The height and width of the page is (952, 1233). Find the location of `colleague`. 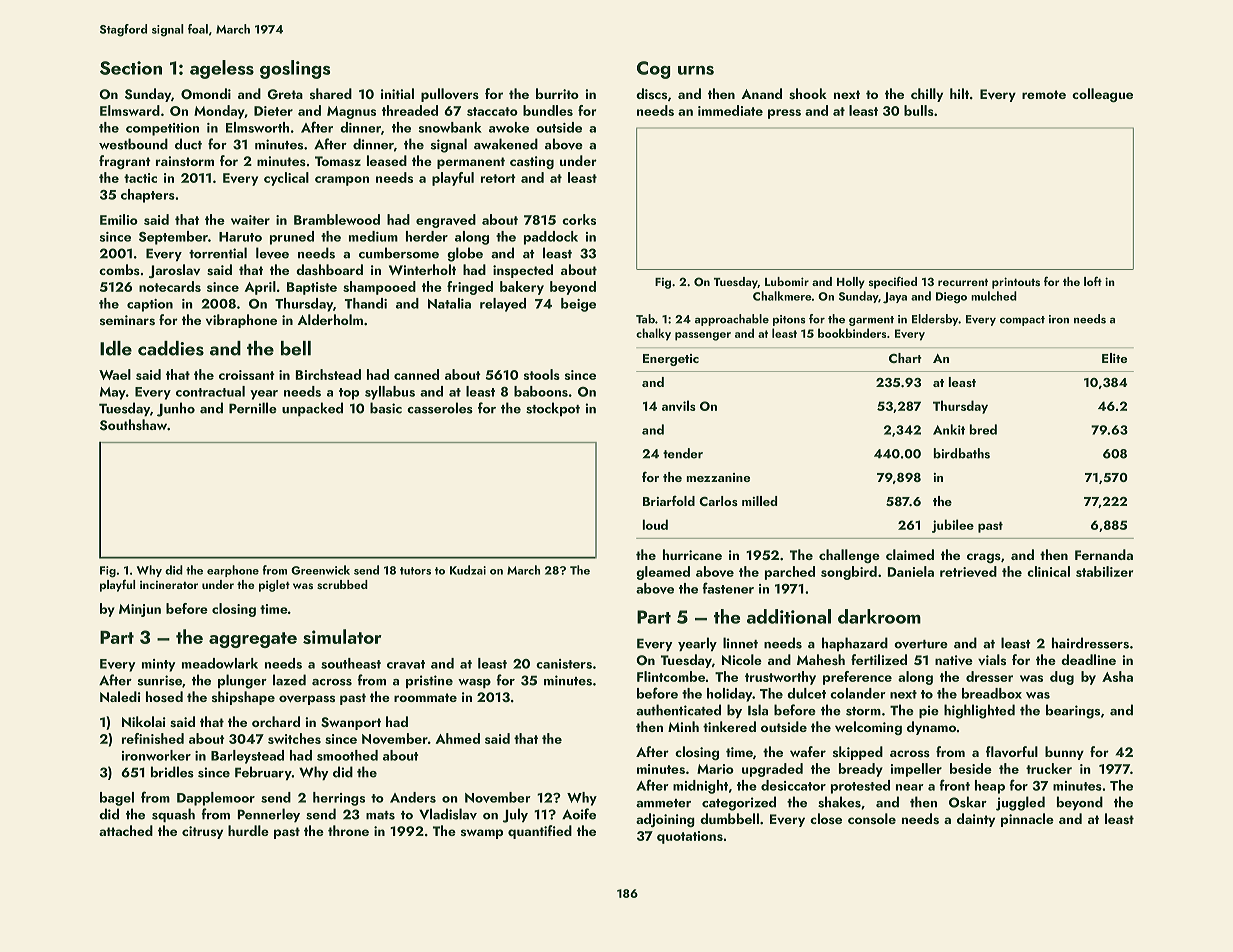

colleague is located at coordinates (1102, 95).
